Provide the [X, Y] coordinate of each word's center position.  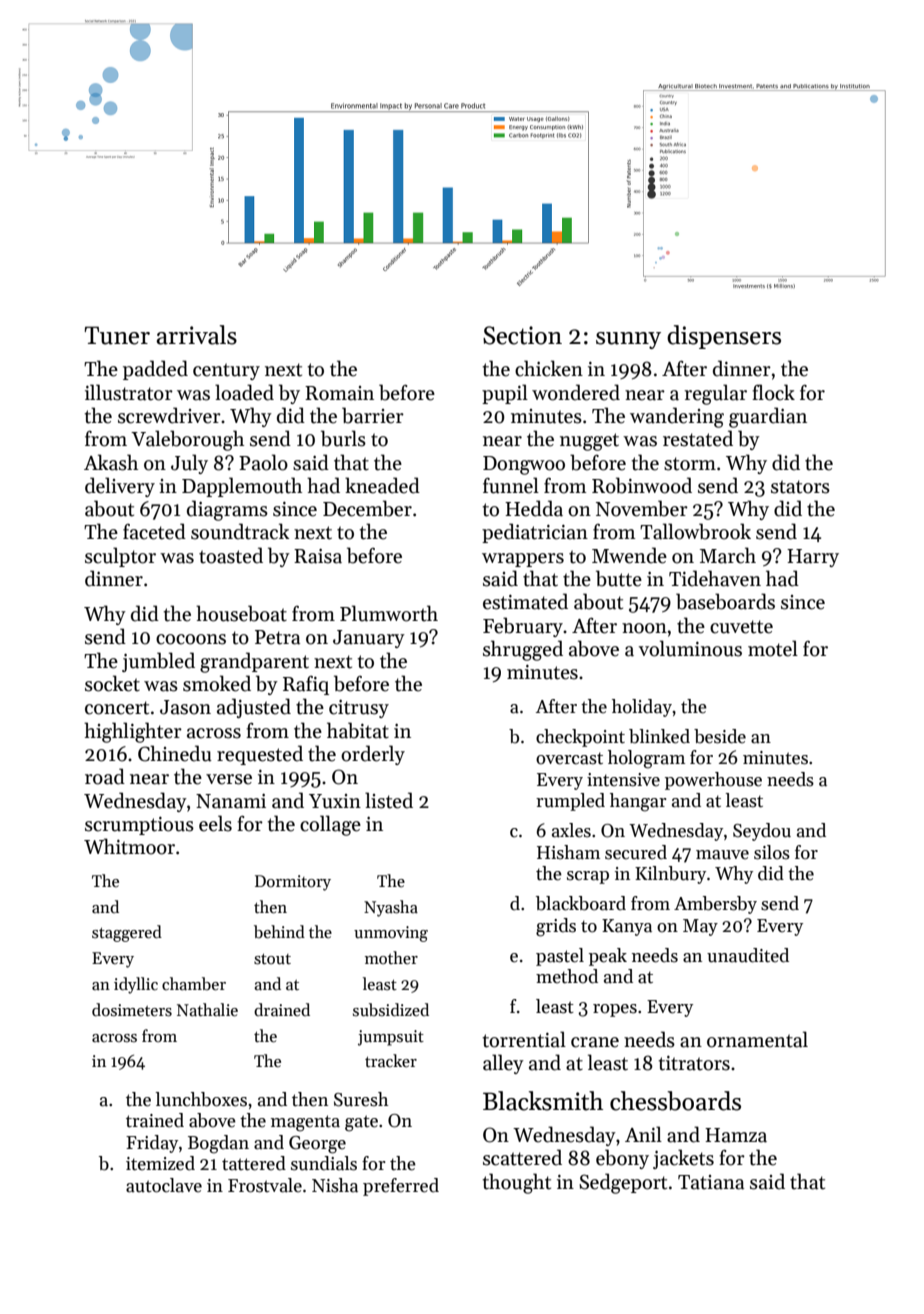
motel [773, 648]
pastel [560, 957]
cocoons [191, 639]
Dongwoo [524, 465]
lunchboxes [201, 1099]
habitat [358, 730]
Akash [111, 462]
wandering [677, 417]
